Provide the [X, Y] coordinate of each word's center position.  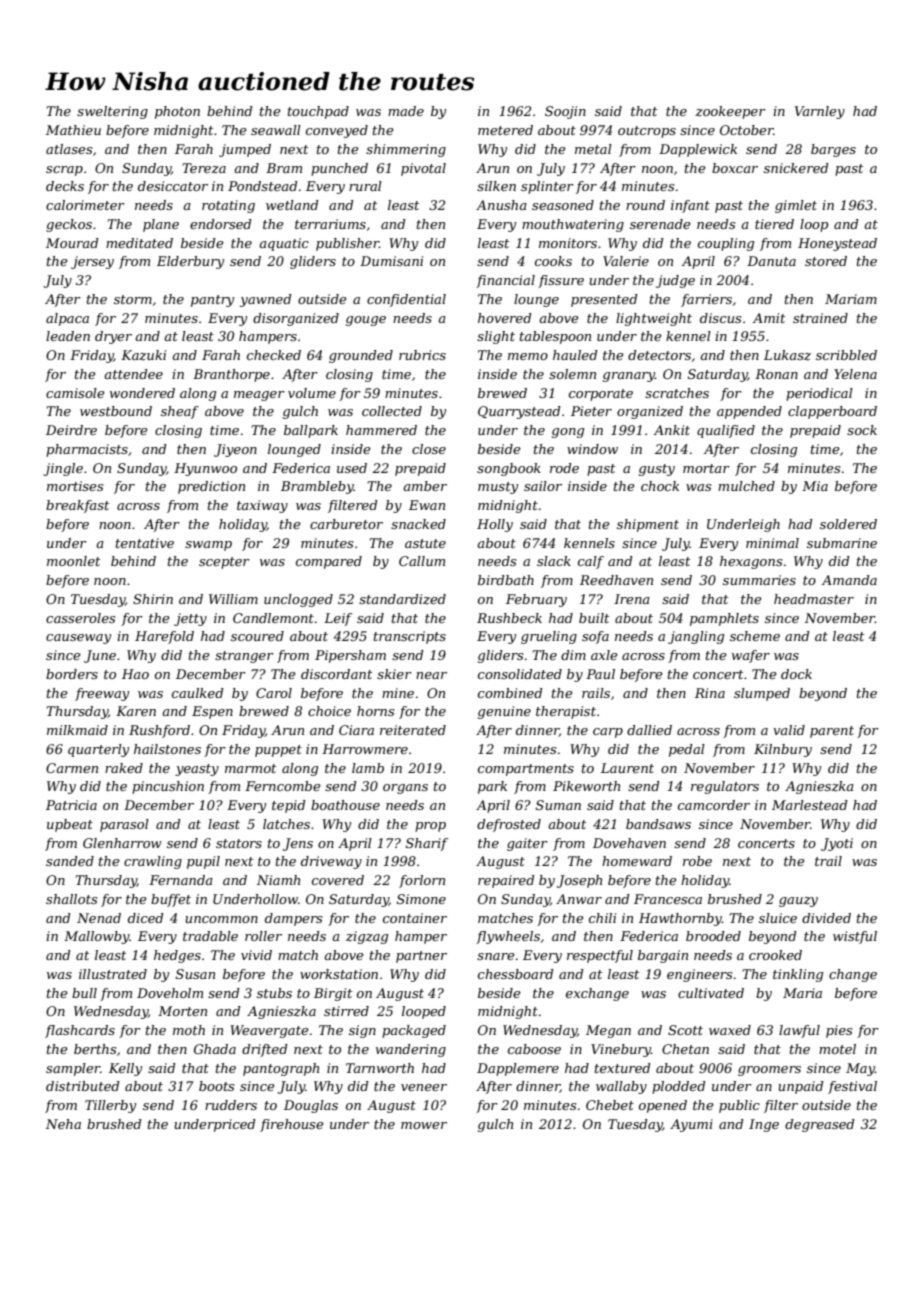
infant [690, 206]
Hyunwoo [205, 469]
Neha [63, 1124]
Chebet [610, 1105]
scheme [755, 636]
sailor [543, 486]
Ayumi [691, 1125]
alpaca [67, 319]
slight [496, 337]
